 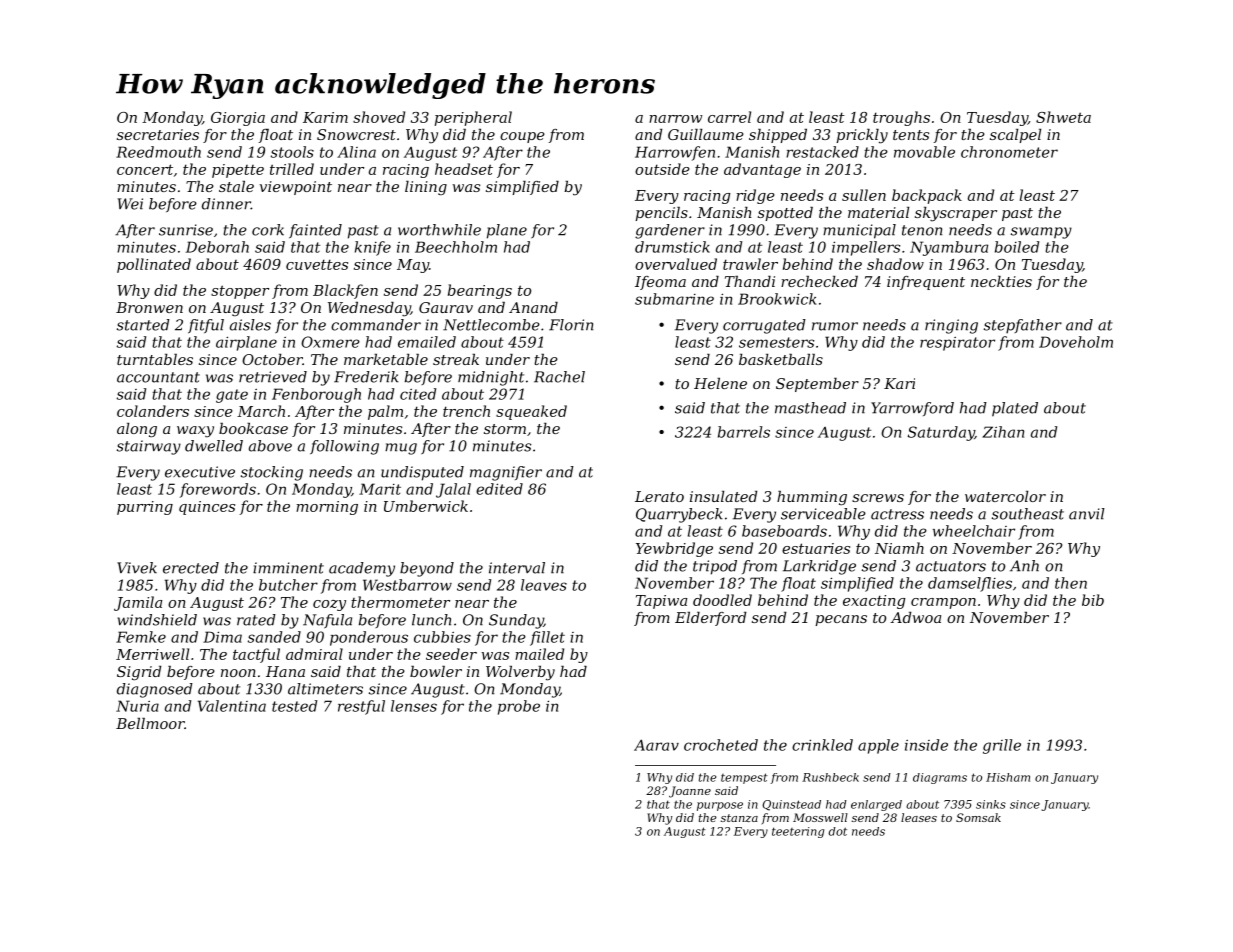 I want to click on stanza, so click(x=739, y=818).
